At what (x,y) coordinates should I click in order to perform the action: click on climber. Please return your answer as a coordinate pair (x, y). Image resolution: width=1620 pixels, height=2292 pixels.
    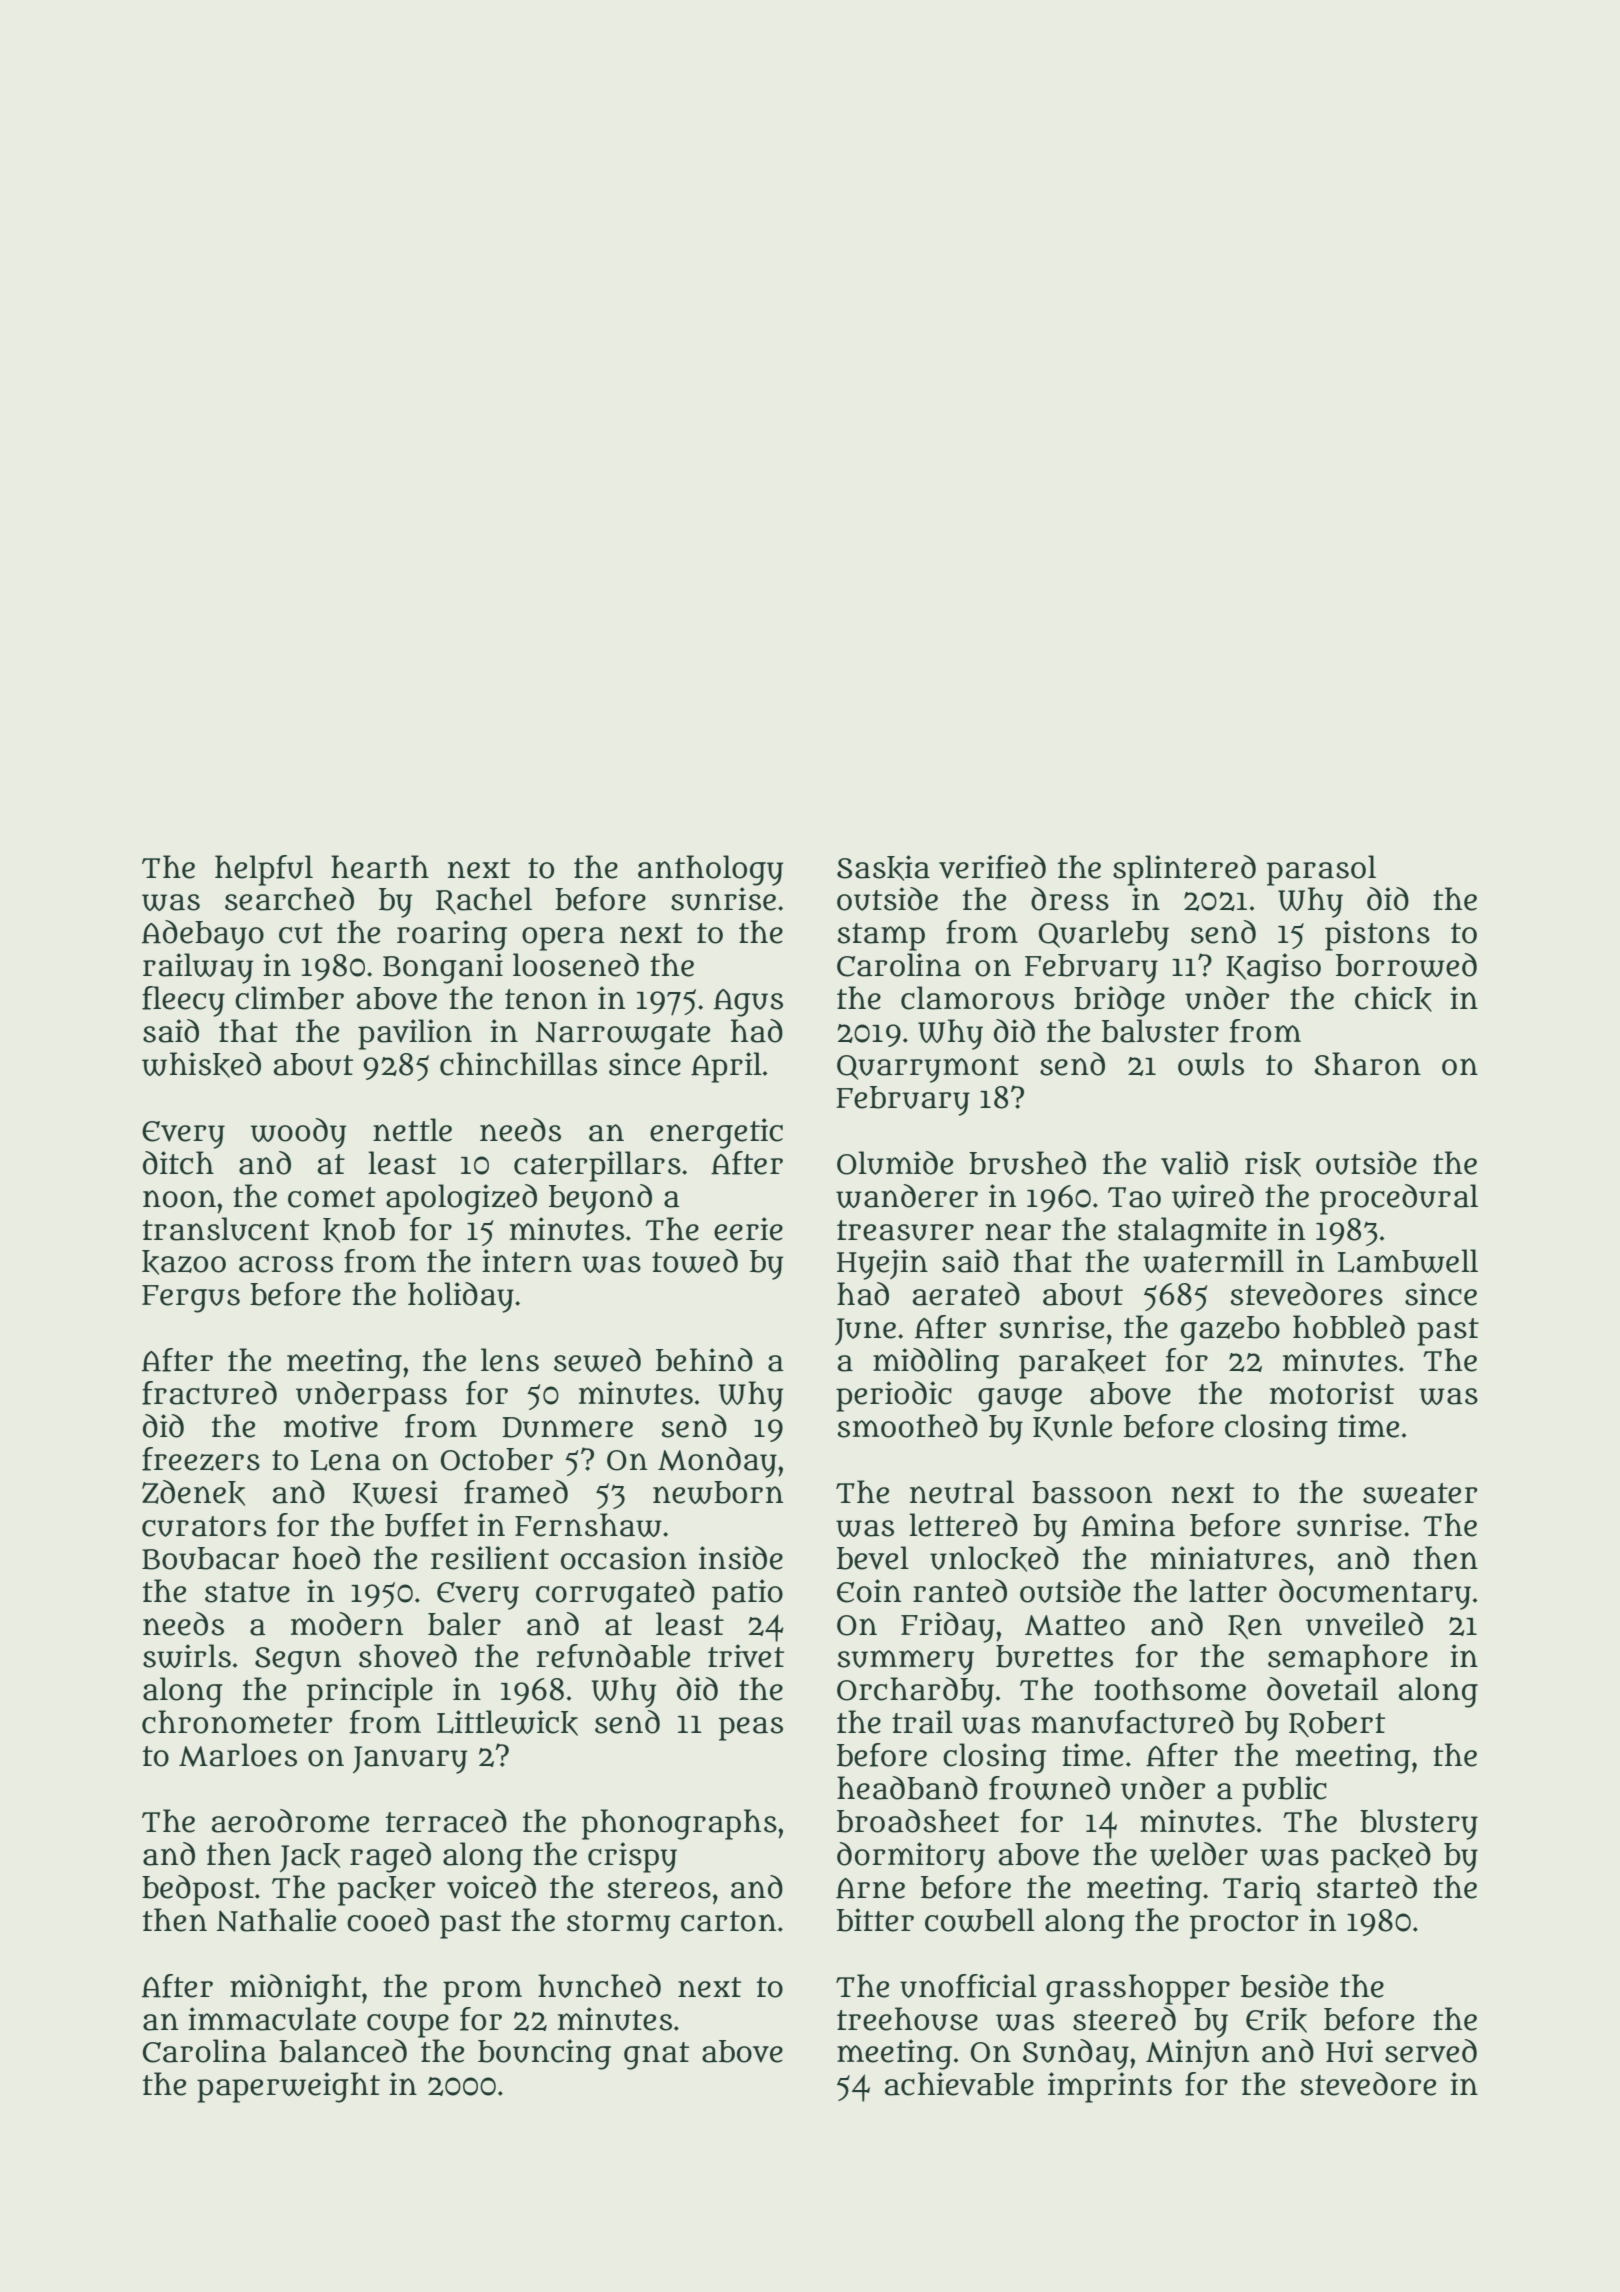
    Looking at the image, I should click on (289, 998).
